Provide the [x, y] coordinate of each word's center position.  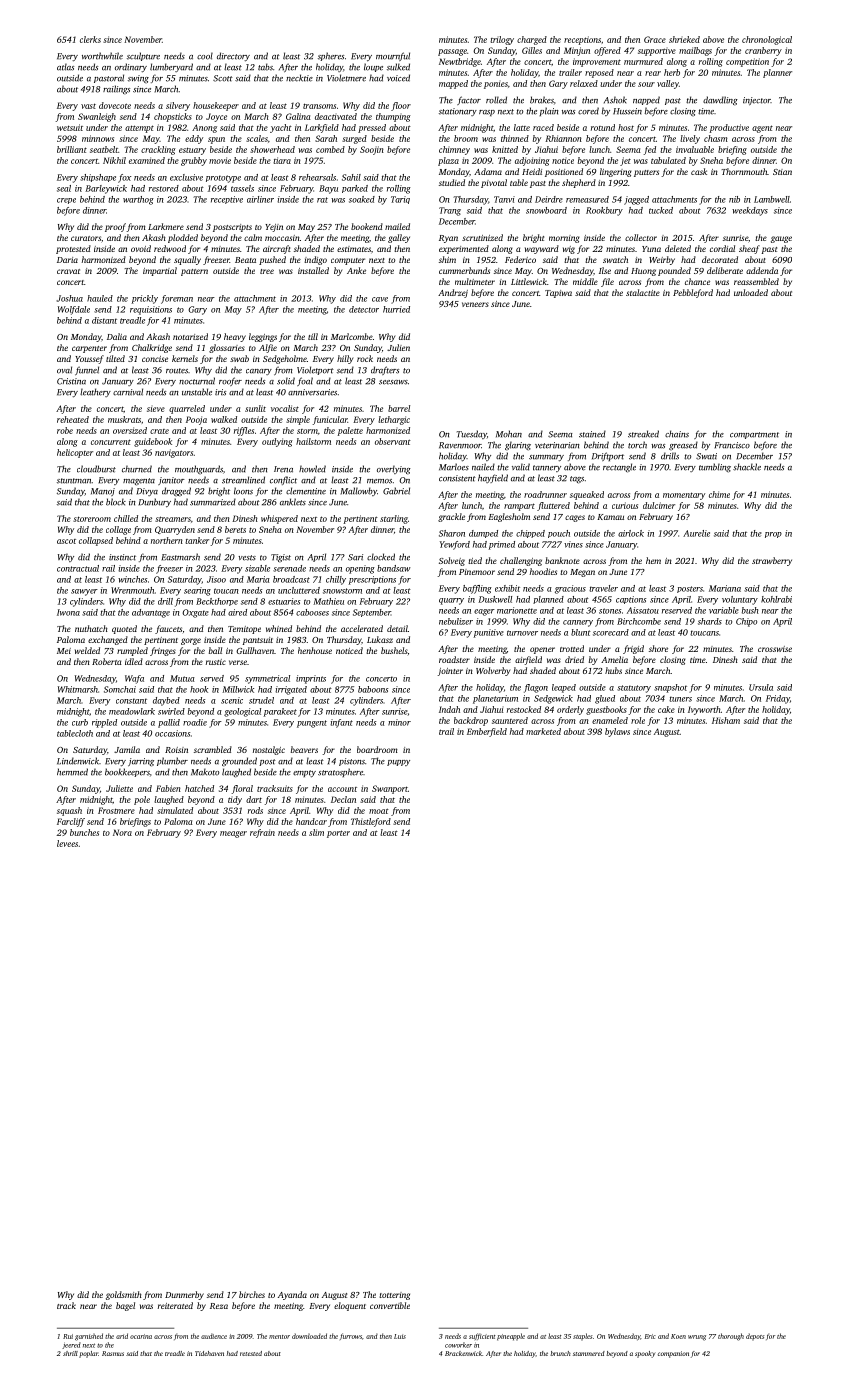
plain [548, 111]
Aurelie [696, 533]
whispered [279, 519]
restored [164, 188]
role [638, 720]
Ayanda [292, 1295]
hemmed [72, 772]
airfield [528, 660]
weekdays [750, 211]
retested [251, 1353]
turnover [522, 633]
